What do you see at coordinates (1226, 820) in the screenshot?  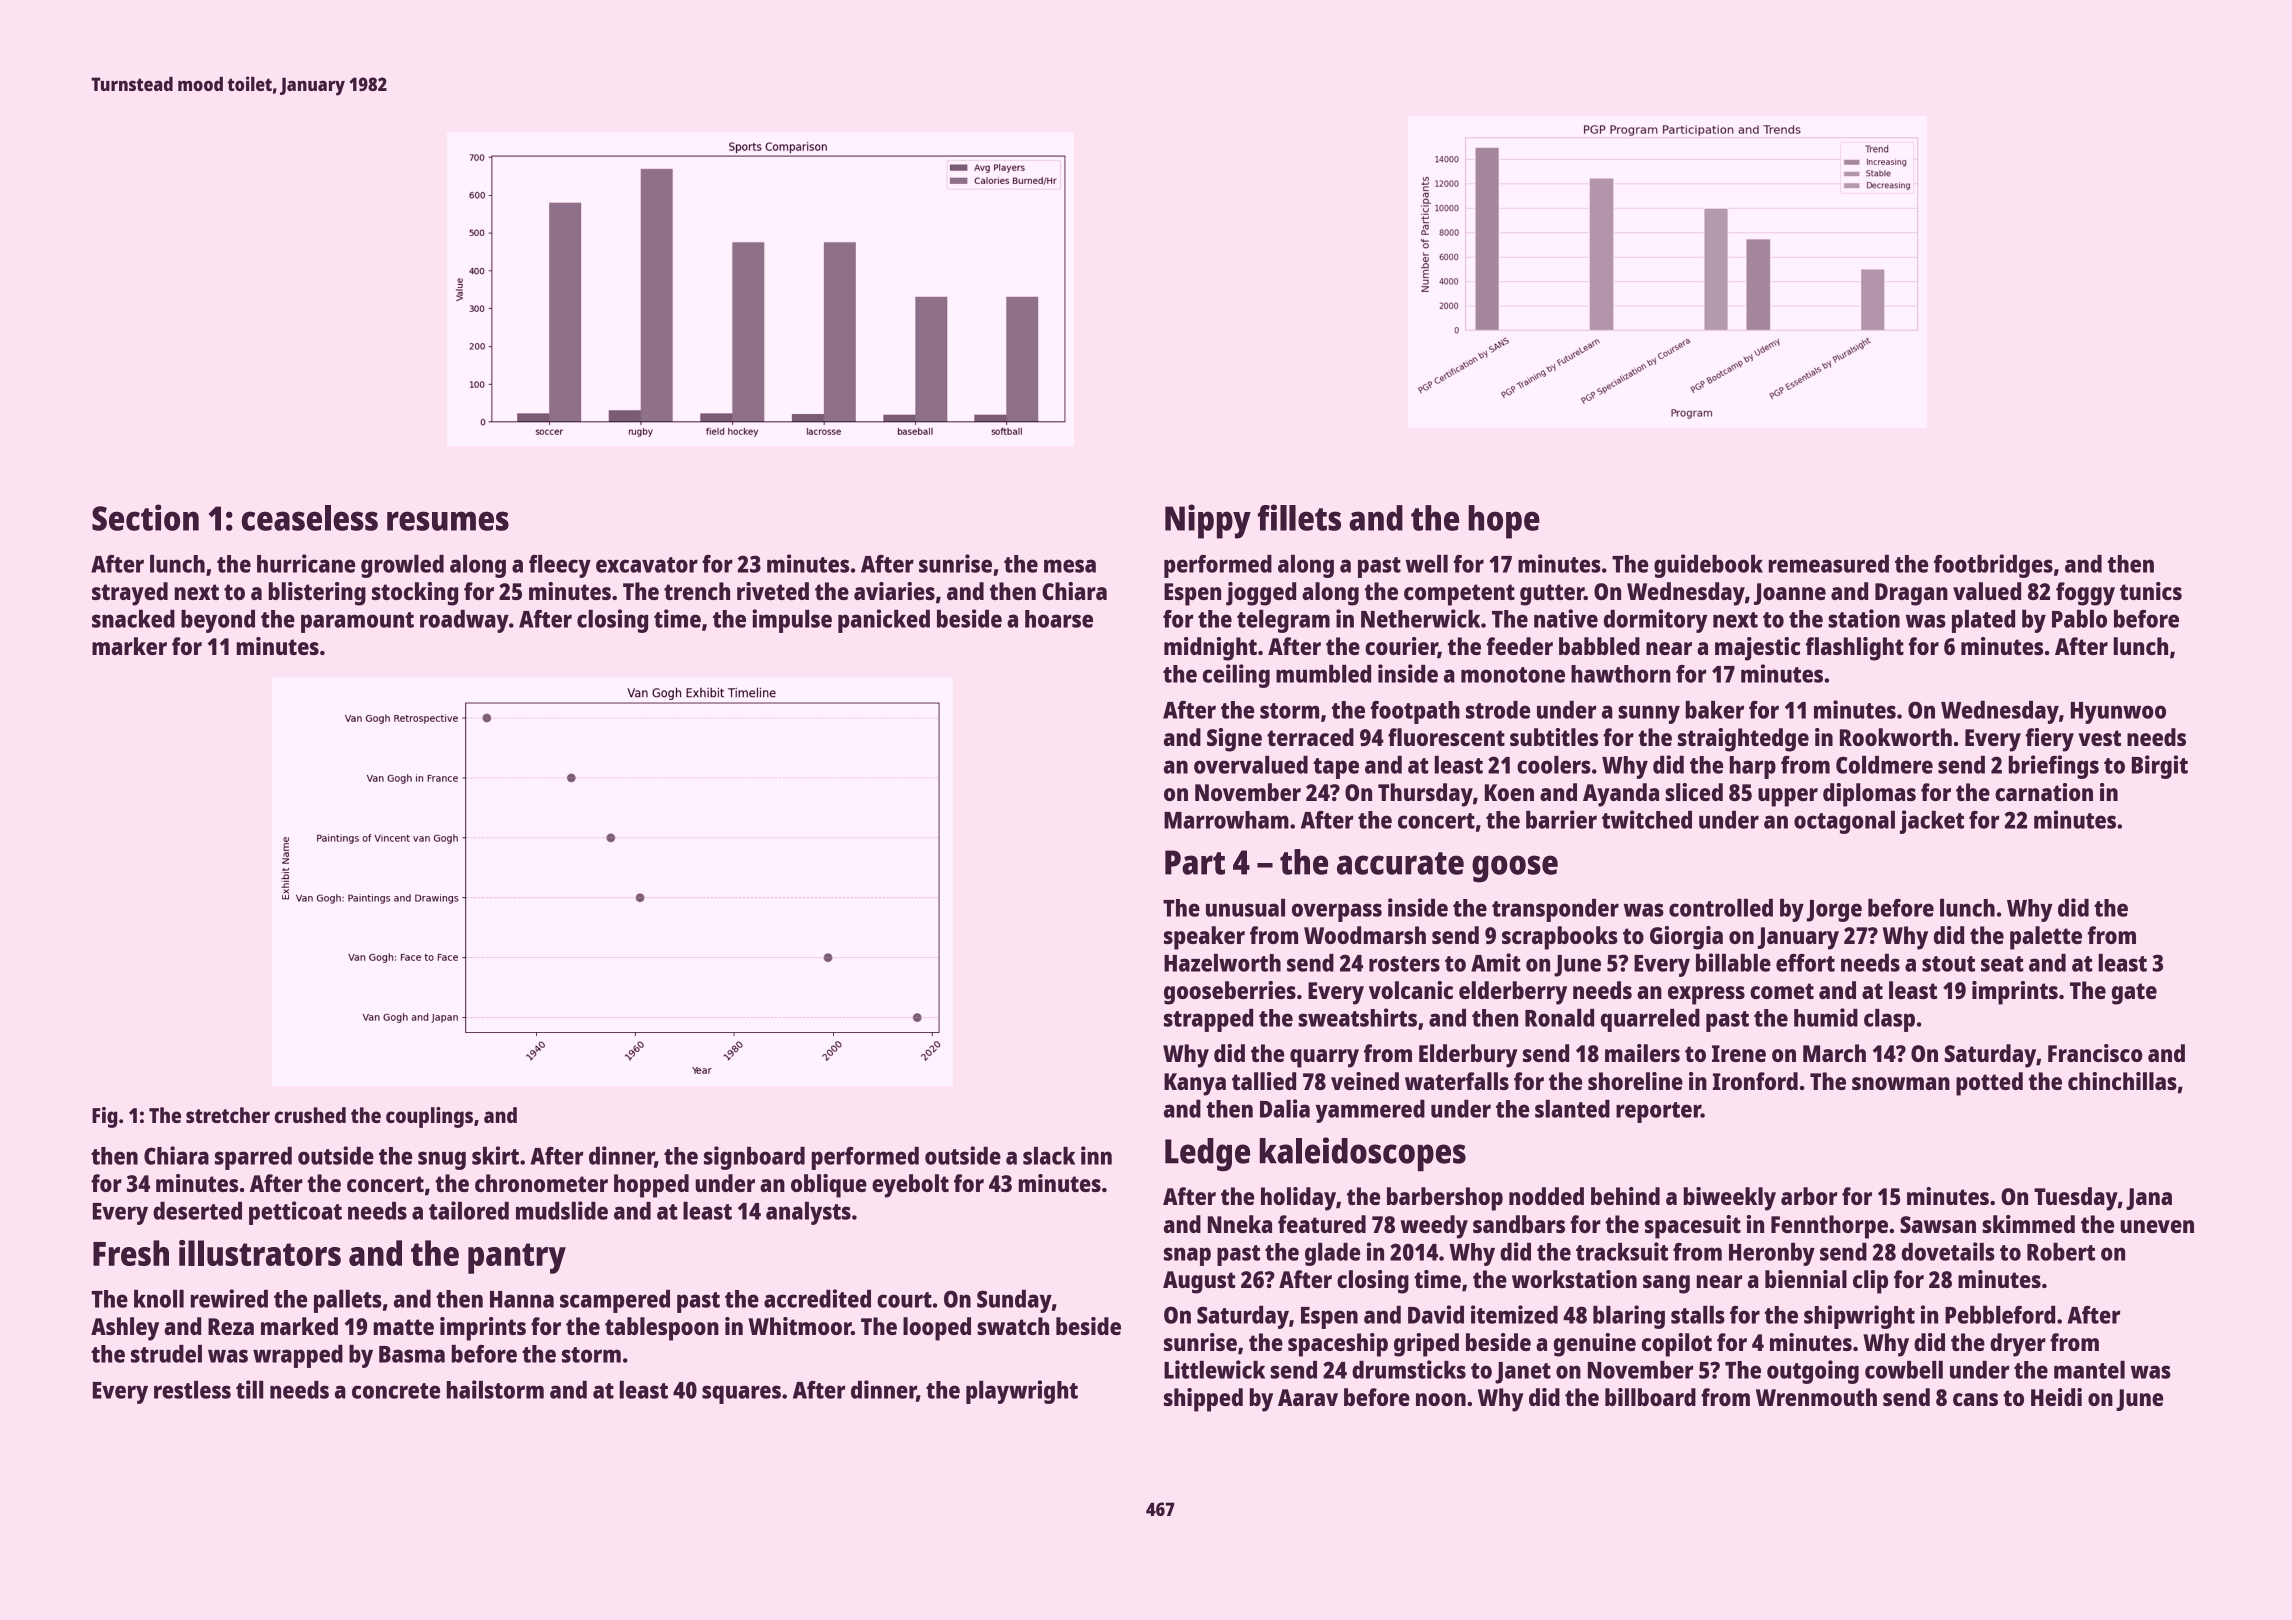 I see `Marrowham` at bounding box center [1226, 820].
